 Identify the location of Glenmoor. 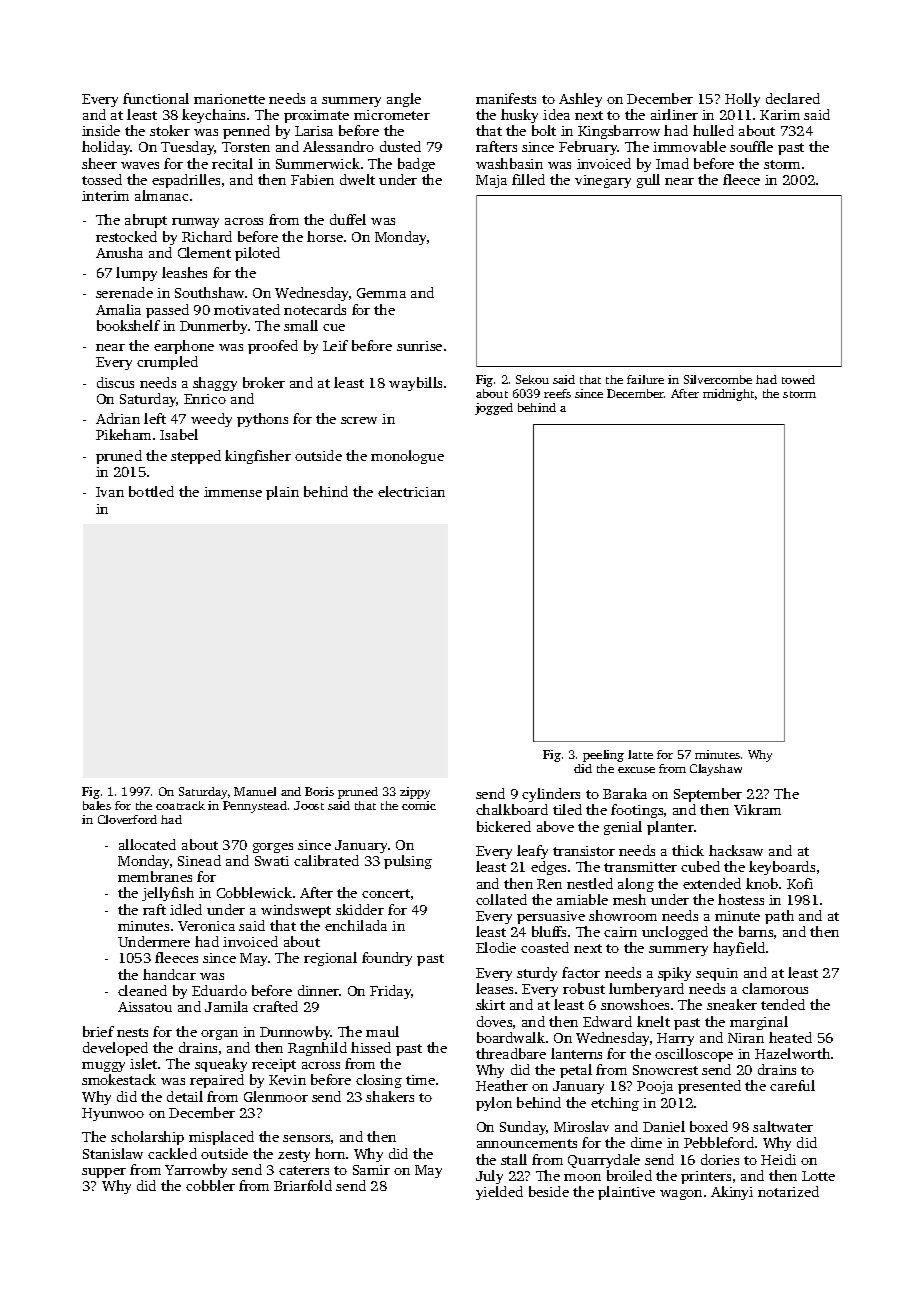
(276, 1096).
